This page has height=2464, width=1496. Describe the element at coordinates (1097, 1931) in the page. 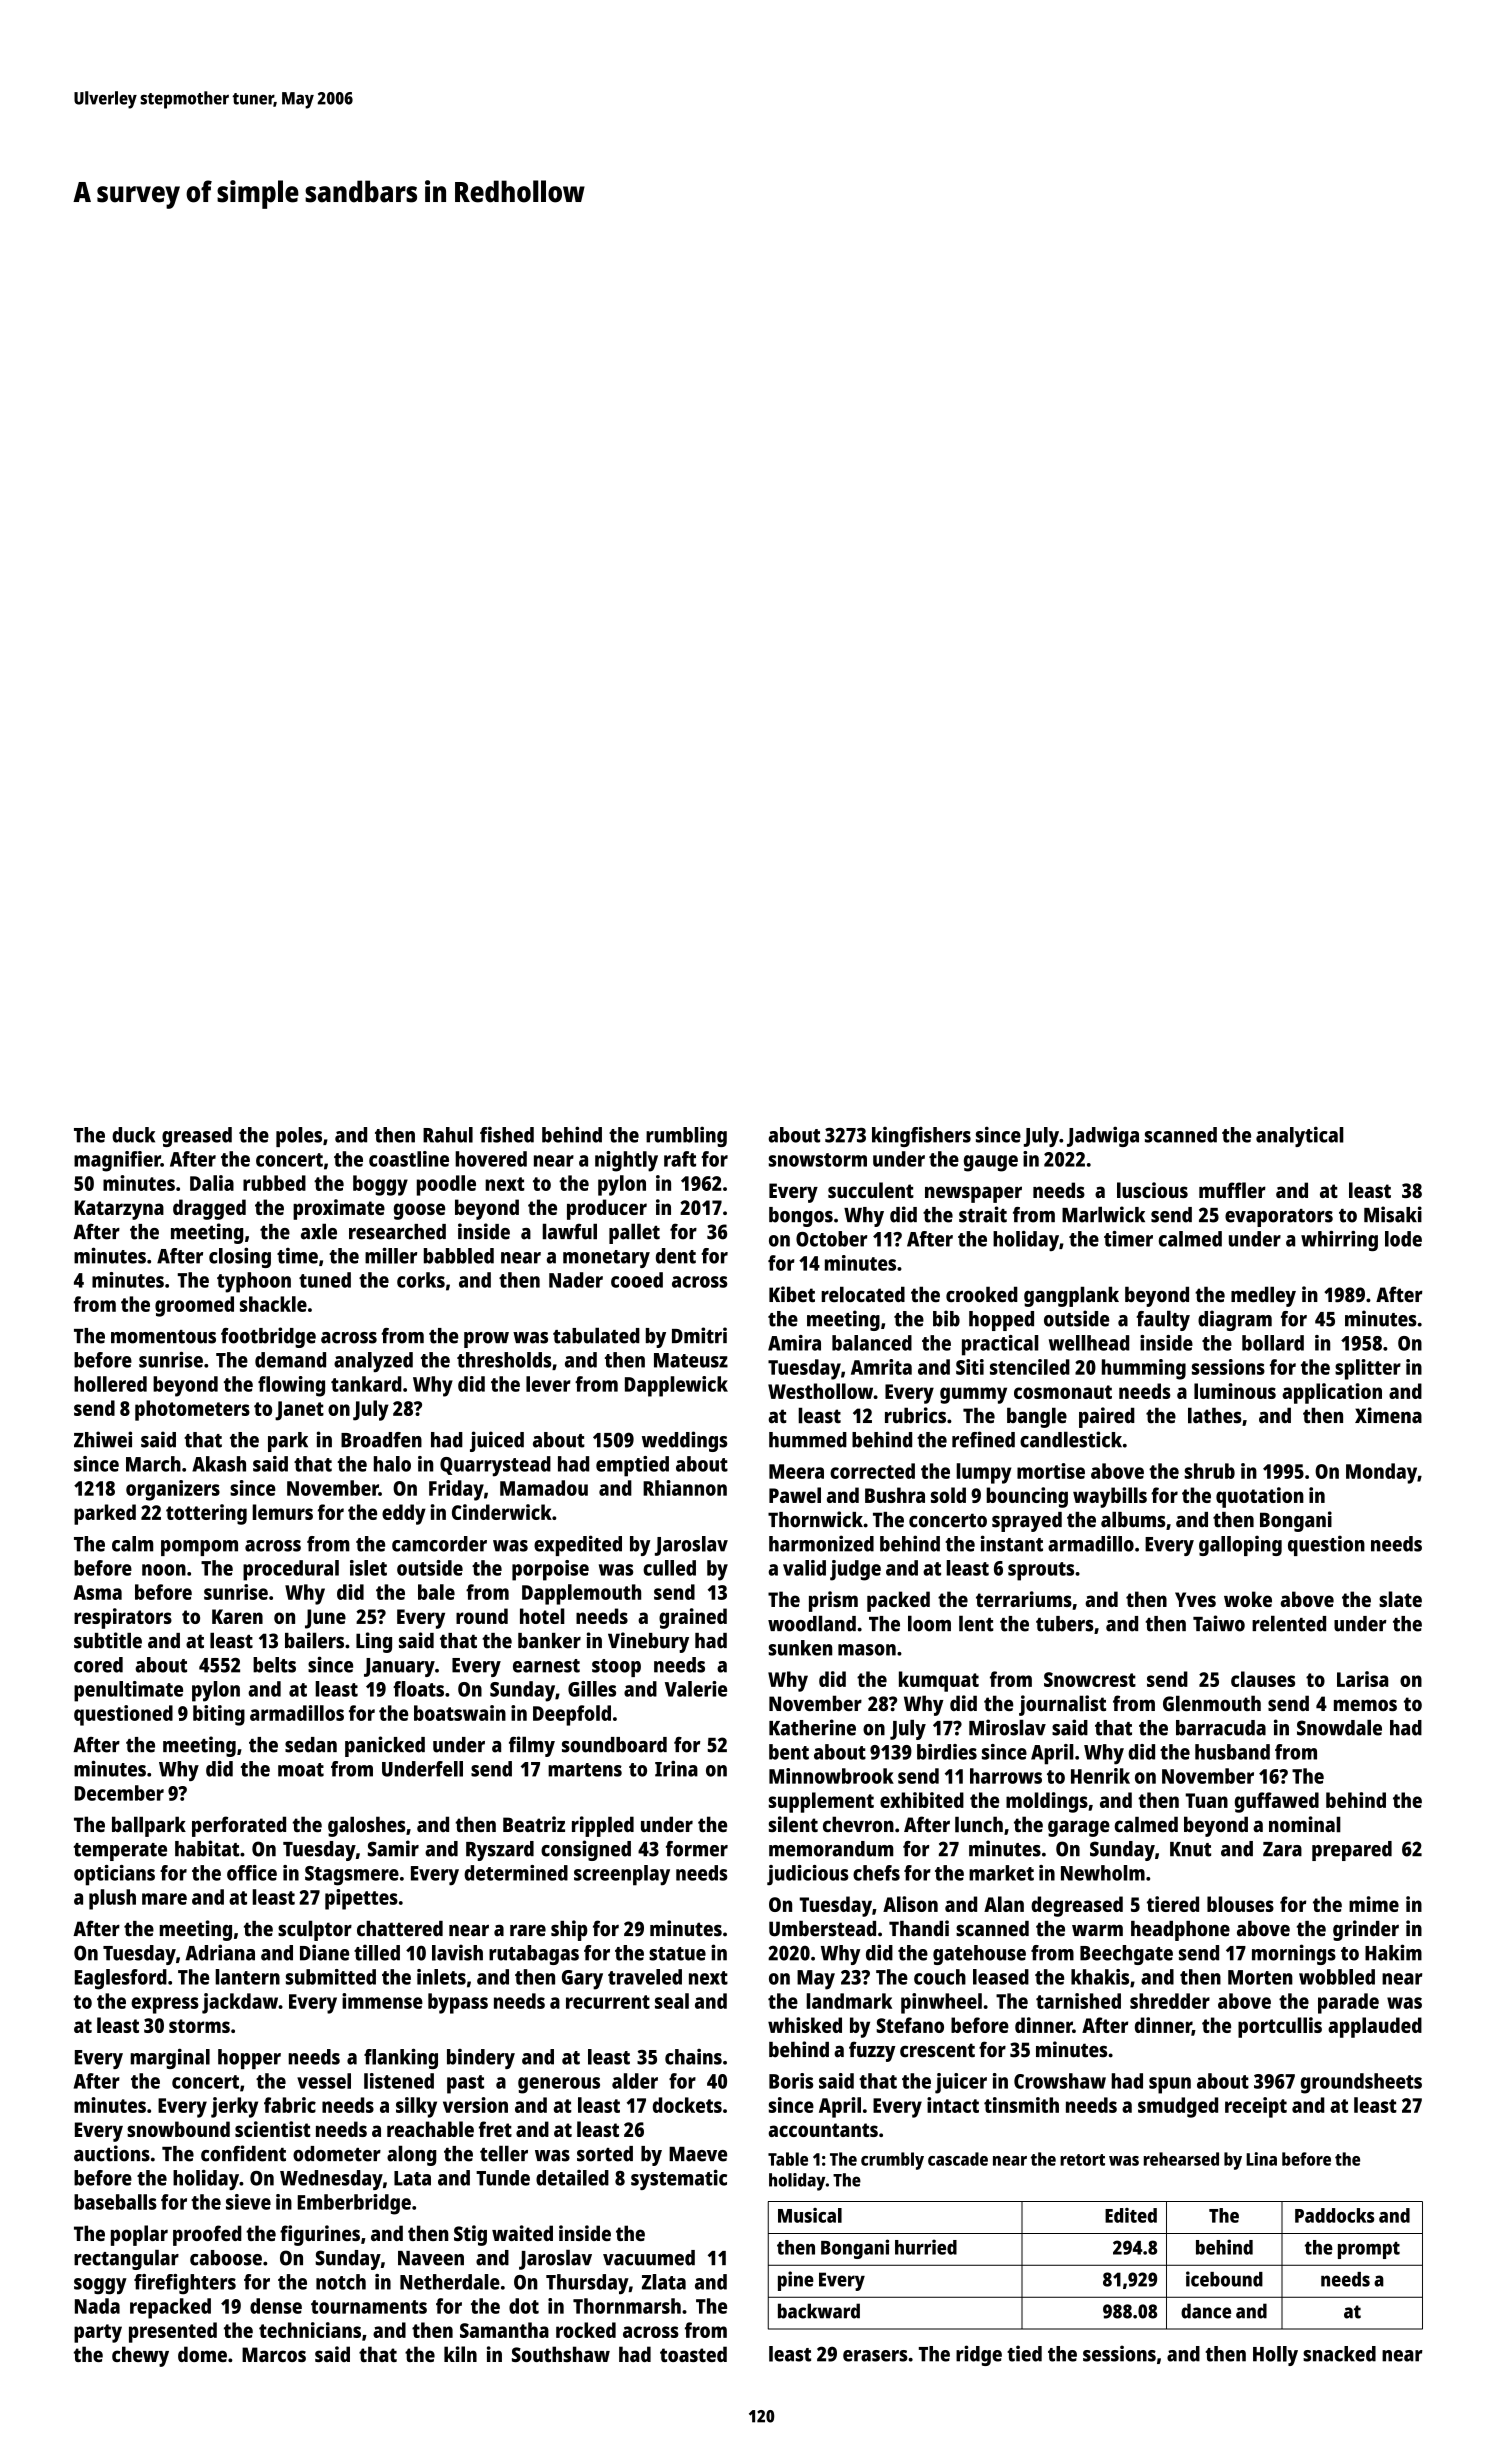

I see `warm` at that location.
